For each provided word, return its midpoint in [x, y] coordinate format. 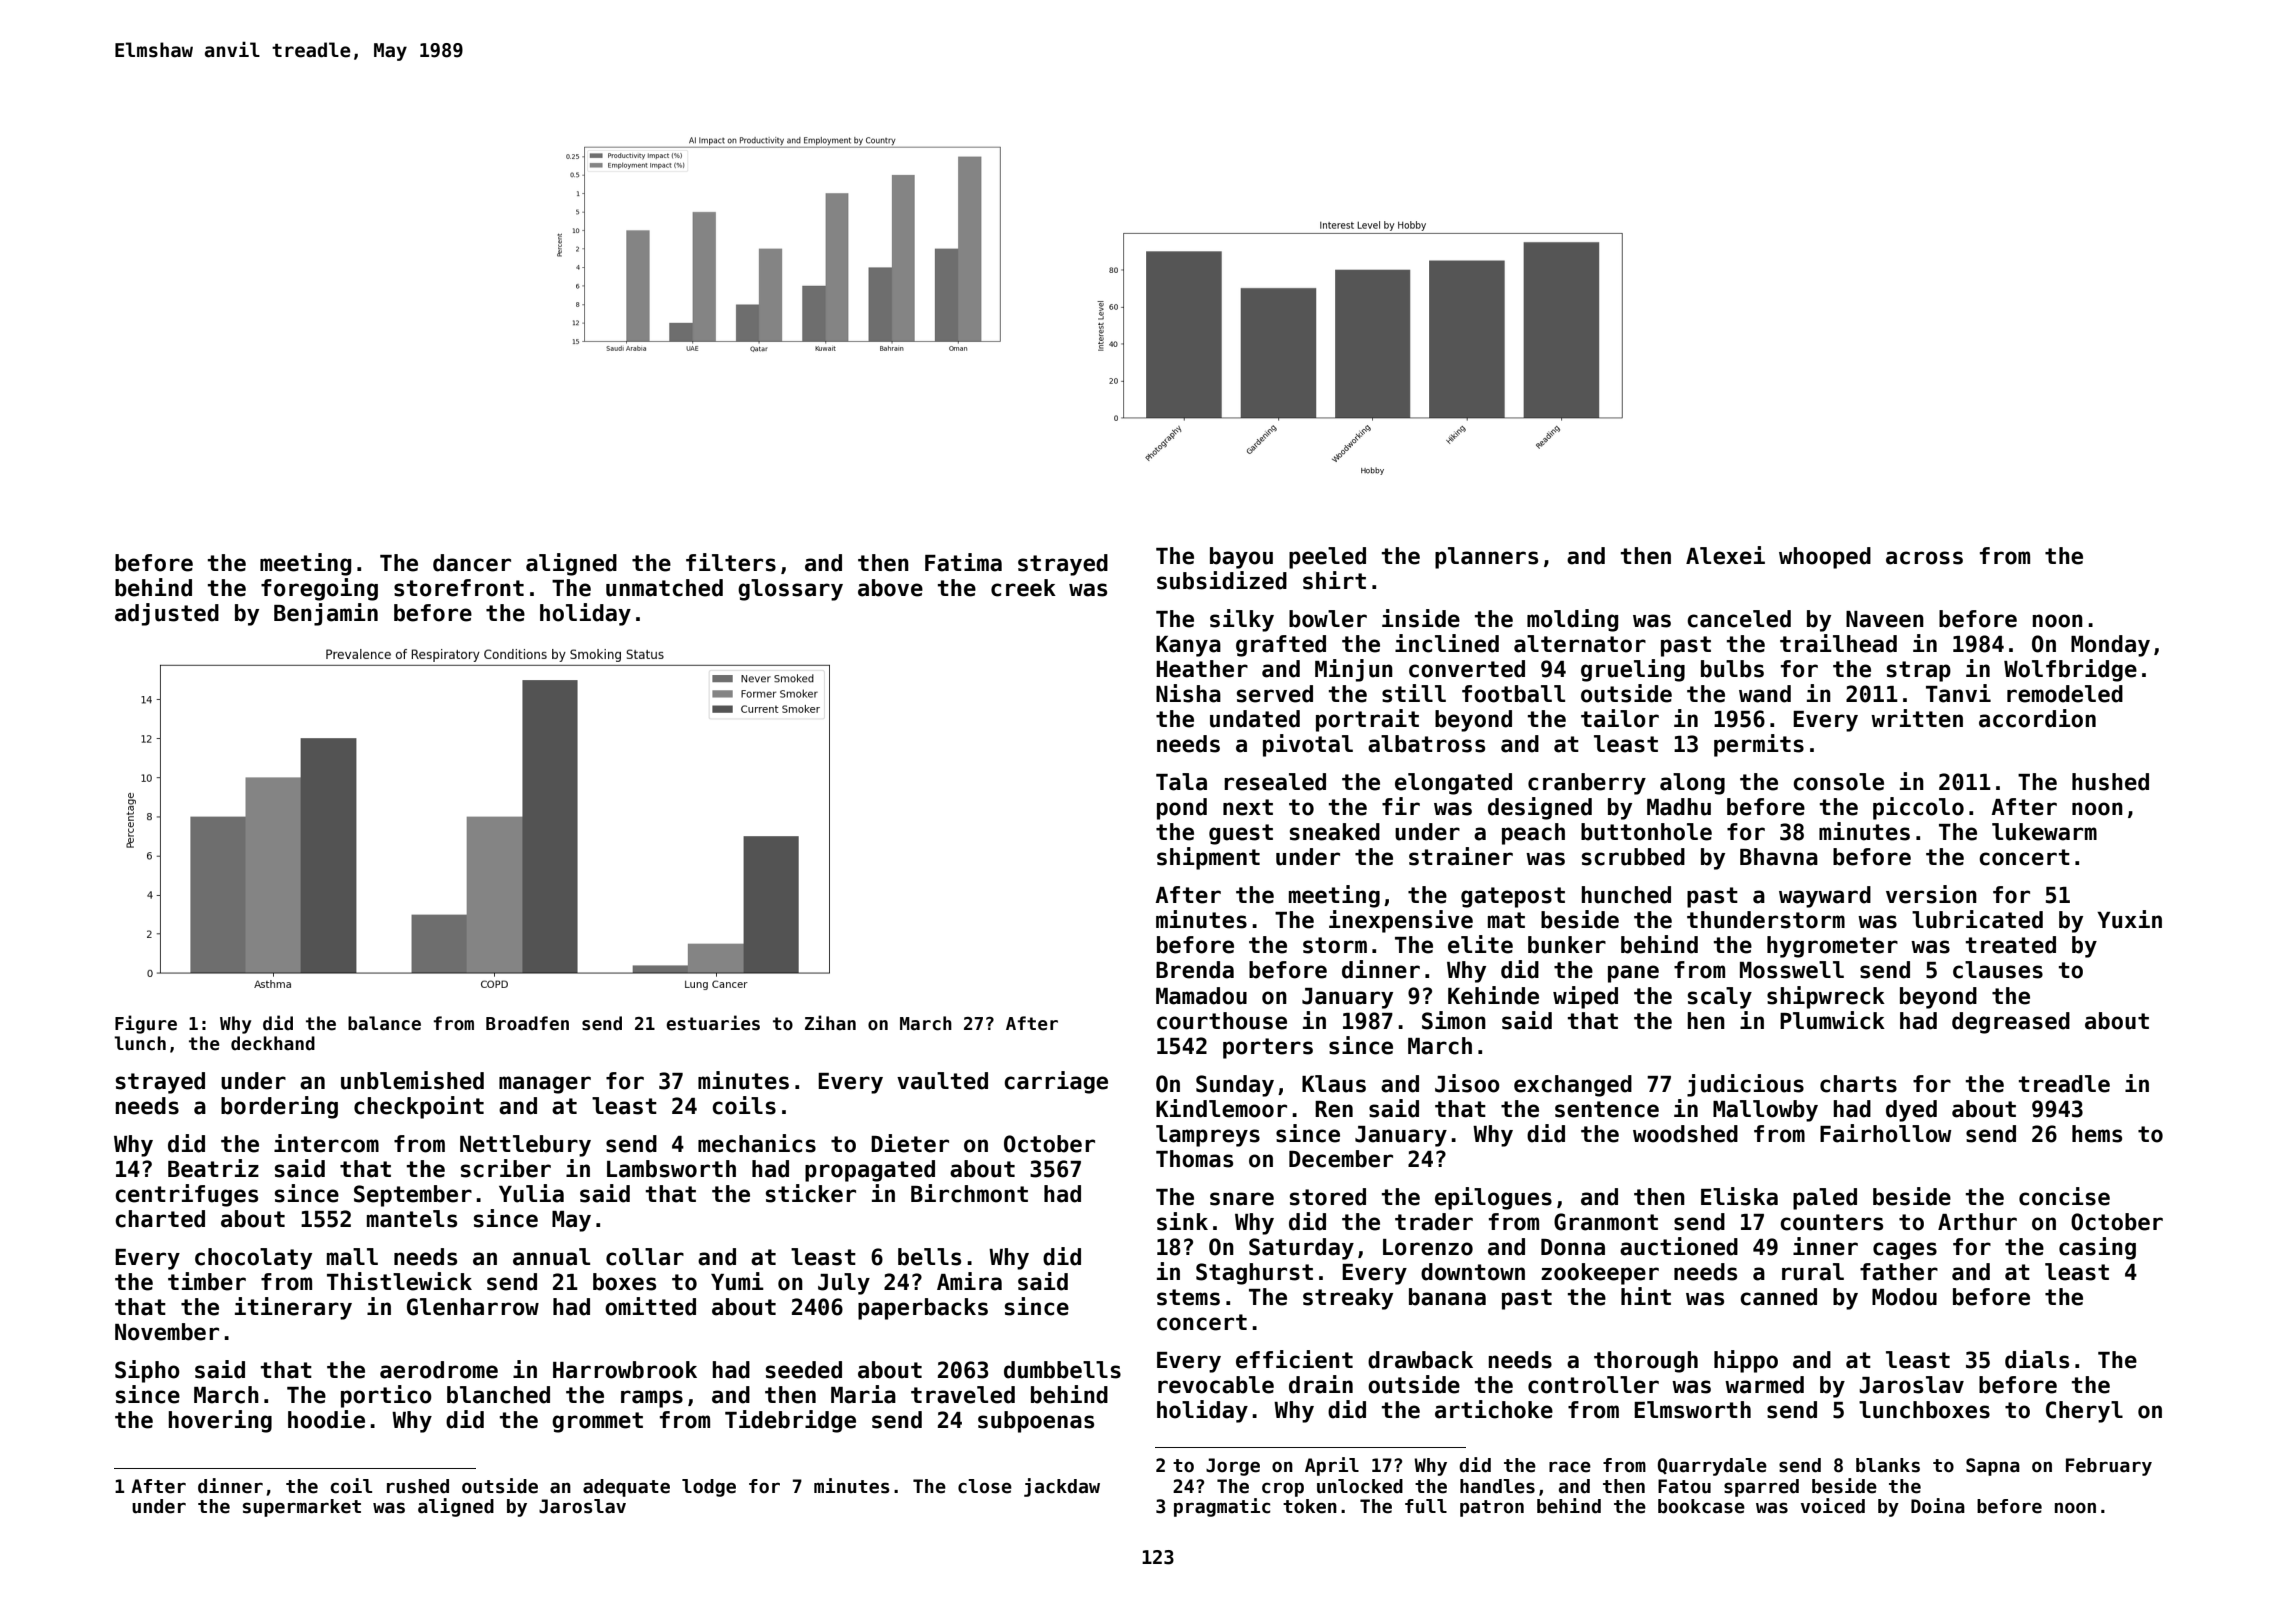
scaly [1720, 998]
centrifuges [186, 1195]
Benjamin [326, 614]
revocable [1216, 1385]
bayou [1241, 558]
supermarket [302, 1508]
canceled [1739, 619]
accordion [2037, 718]
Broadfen [527, 1023]
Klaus [1334, 1084]
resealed [1275, 782]
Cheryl [2084, 1412]
